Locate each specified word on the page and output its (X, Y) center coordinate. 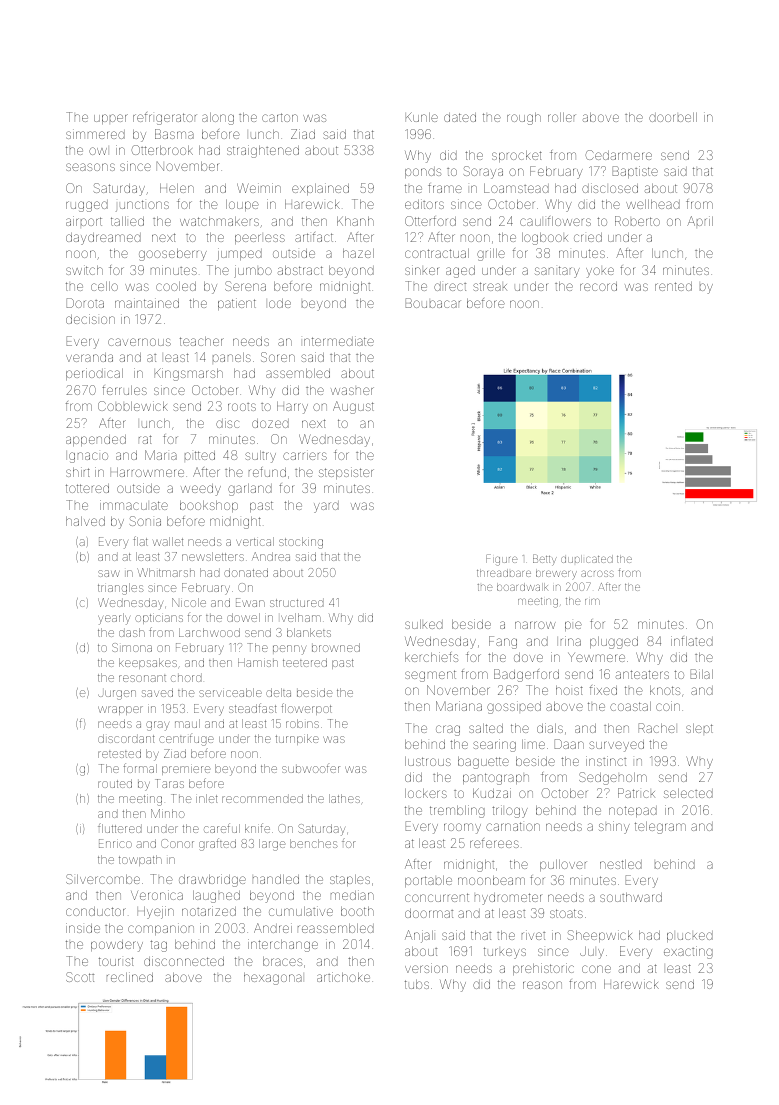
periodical (94, 374)
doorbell (673, 117)
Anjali (419, 936)
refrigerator (165, 118)
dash (132, 632)
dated (460, 117)
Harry (292, 408)
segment (430, 676)
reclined (130, 977)
